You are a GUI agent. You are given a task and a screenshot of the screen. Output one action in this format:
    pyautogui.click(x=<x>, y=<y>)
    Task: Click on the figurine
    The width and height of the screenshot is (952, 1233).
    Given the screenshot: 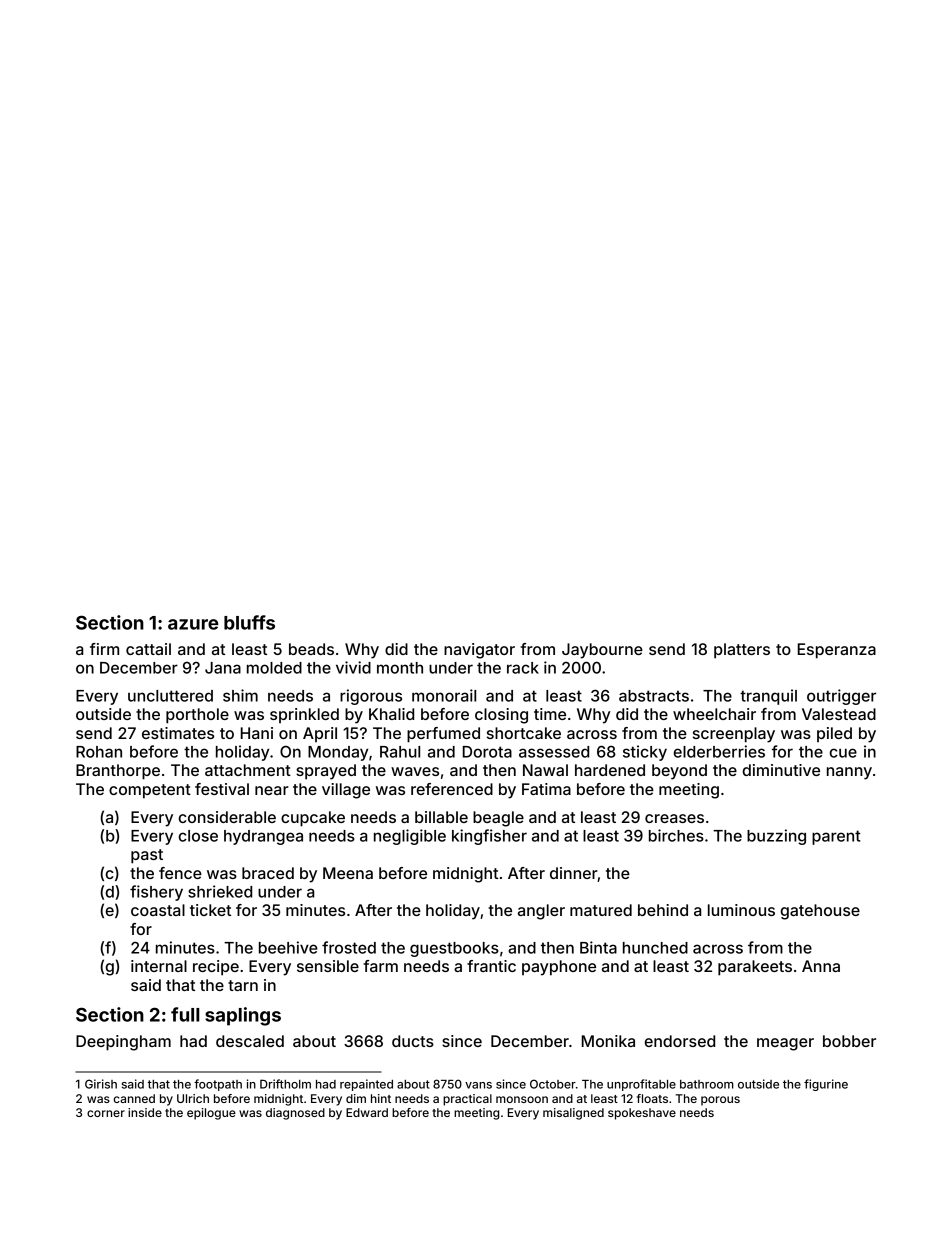 What is the action you would take?
    pyautogui.click(x=826, y=1085)
